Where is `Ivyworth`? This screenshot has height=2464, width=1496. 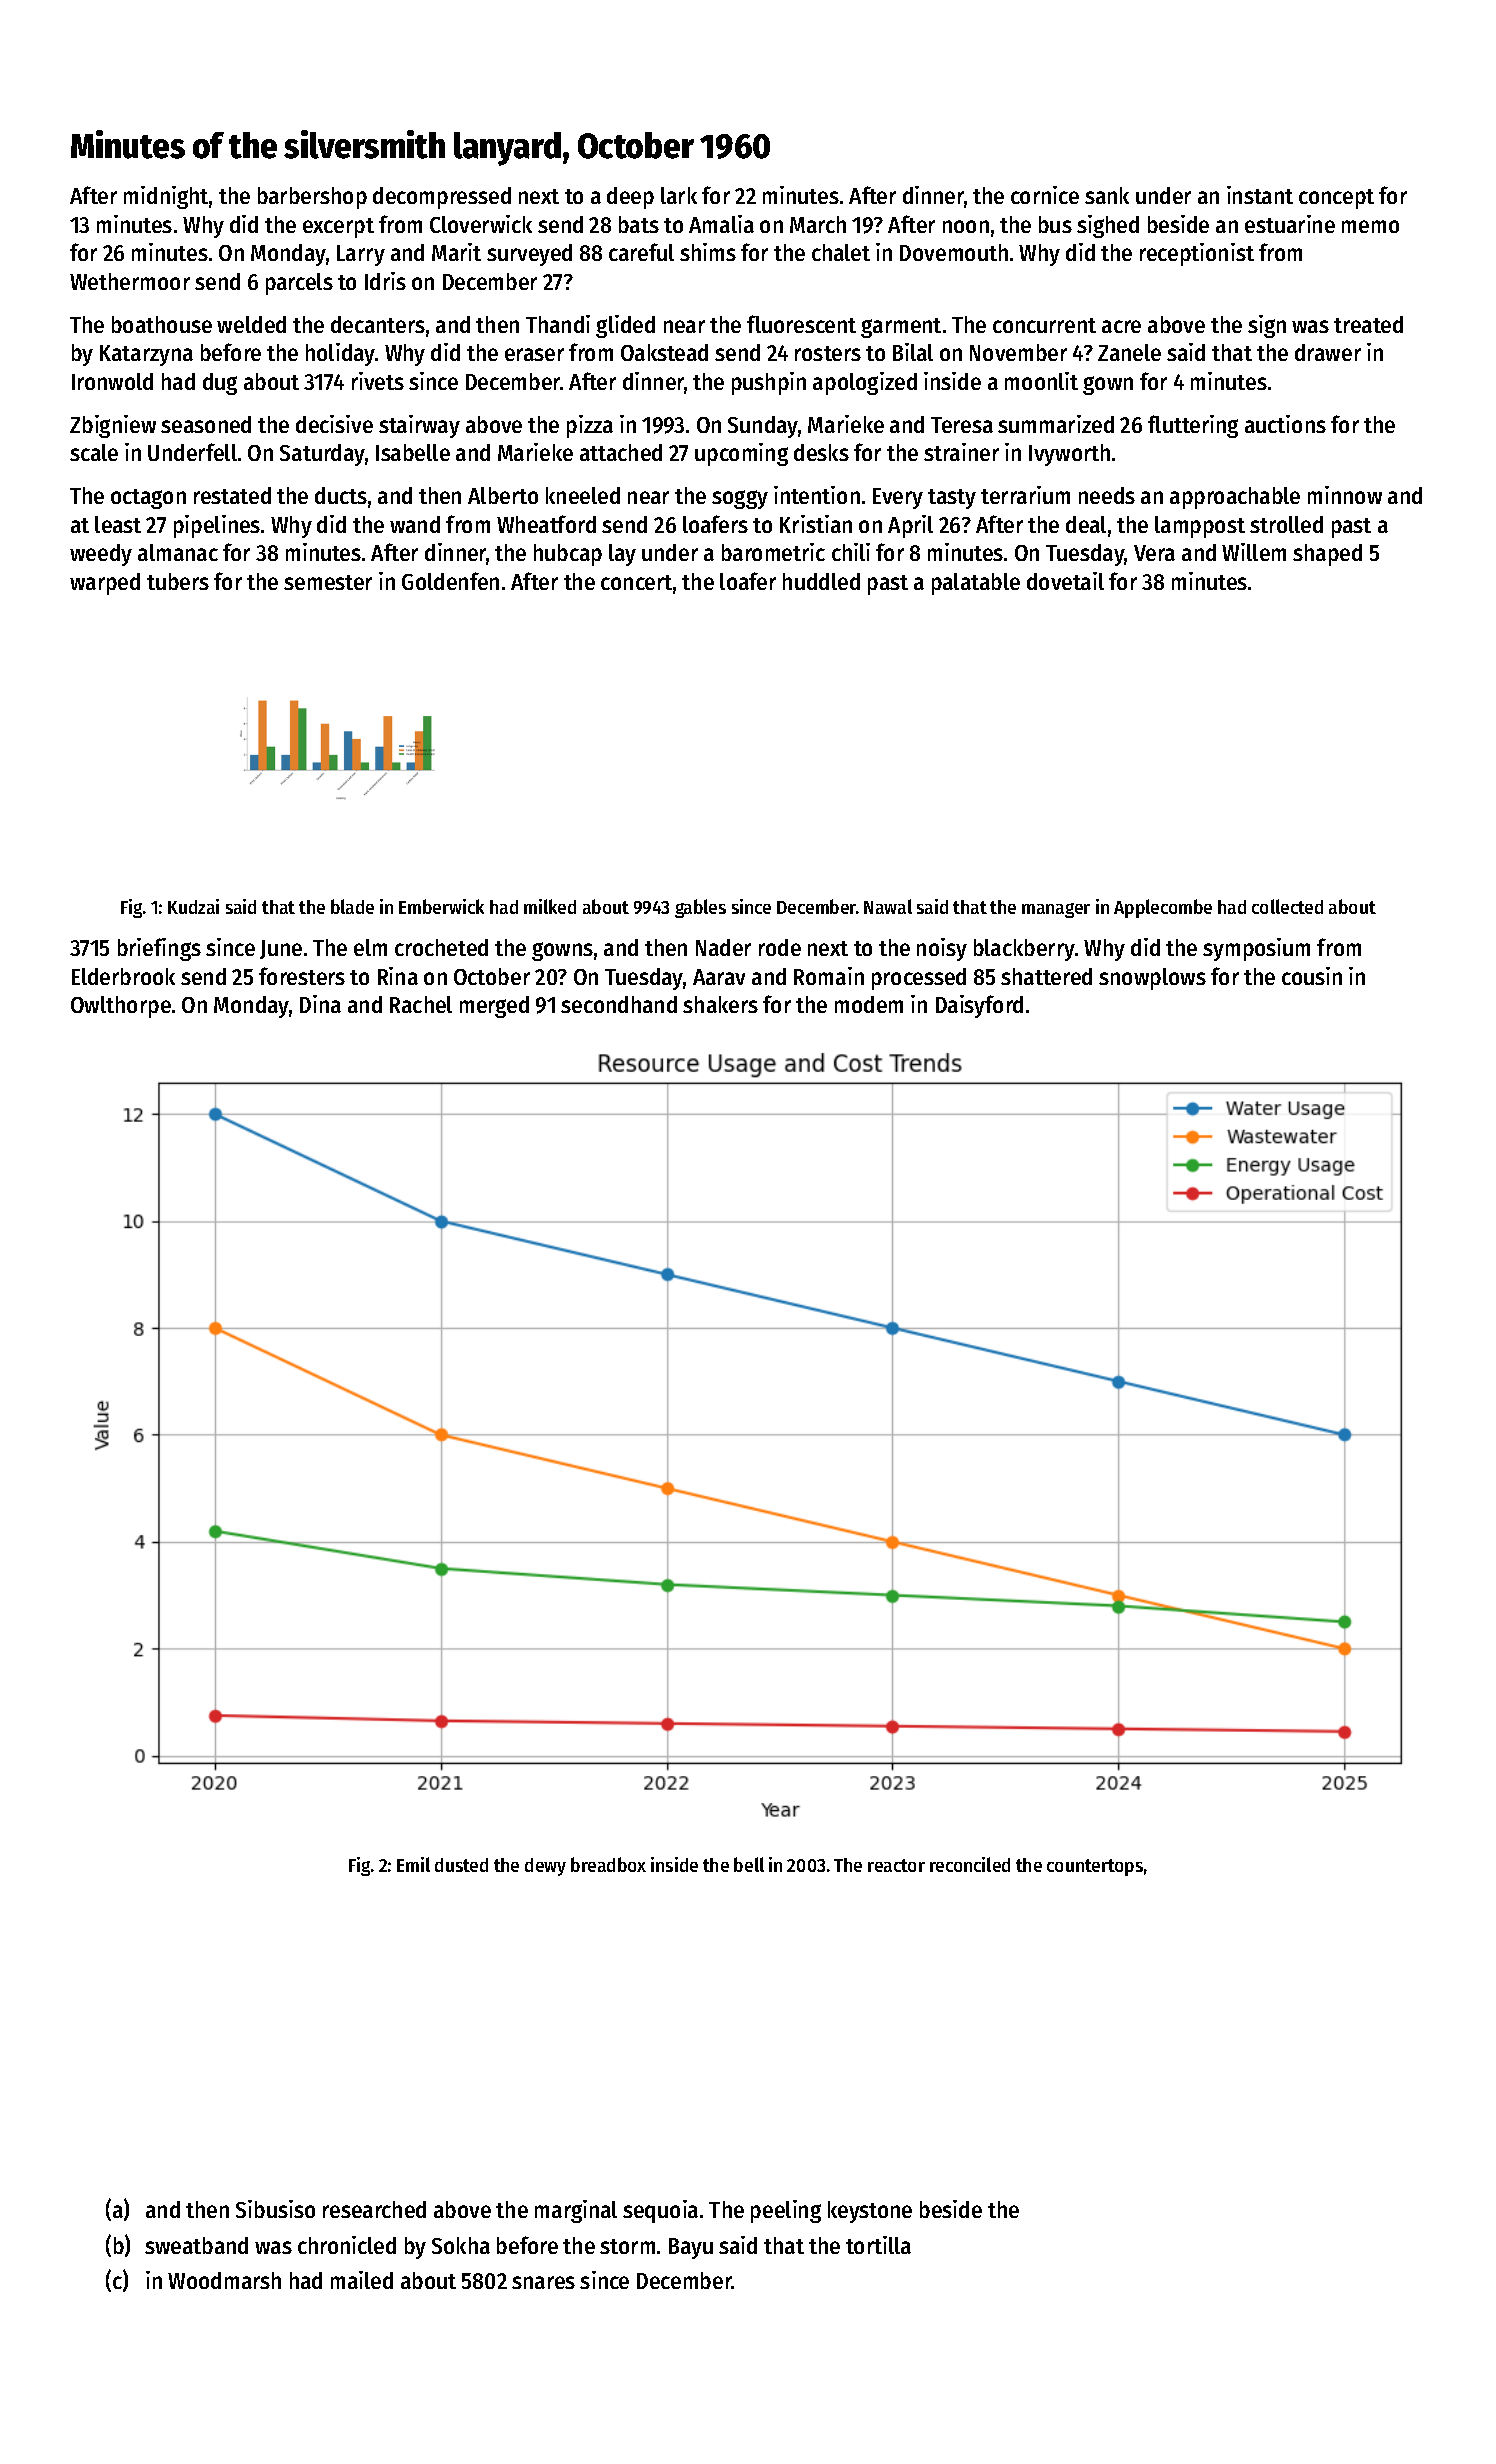
Ivyworth is located at coordinates (1069, 455).
